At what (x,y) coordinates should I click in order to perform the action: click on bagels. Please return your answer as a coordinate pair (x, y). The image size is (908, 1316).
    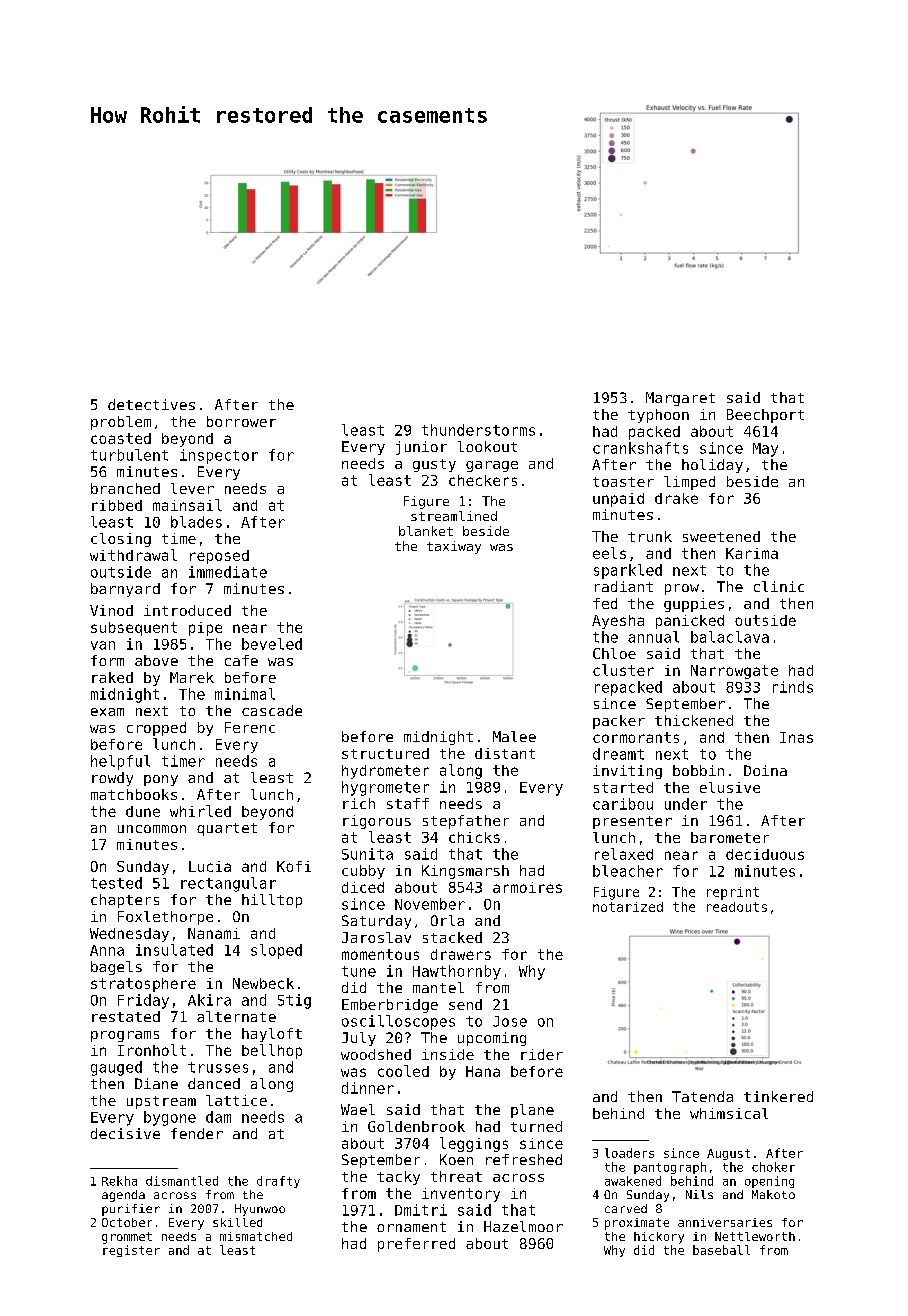
    Looking at the image, I should click on (116, 968).
